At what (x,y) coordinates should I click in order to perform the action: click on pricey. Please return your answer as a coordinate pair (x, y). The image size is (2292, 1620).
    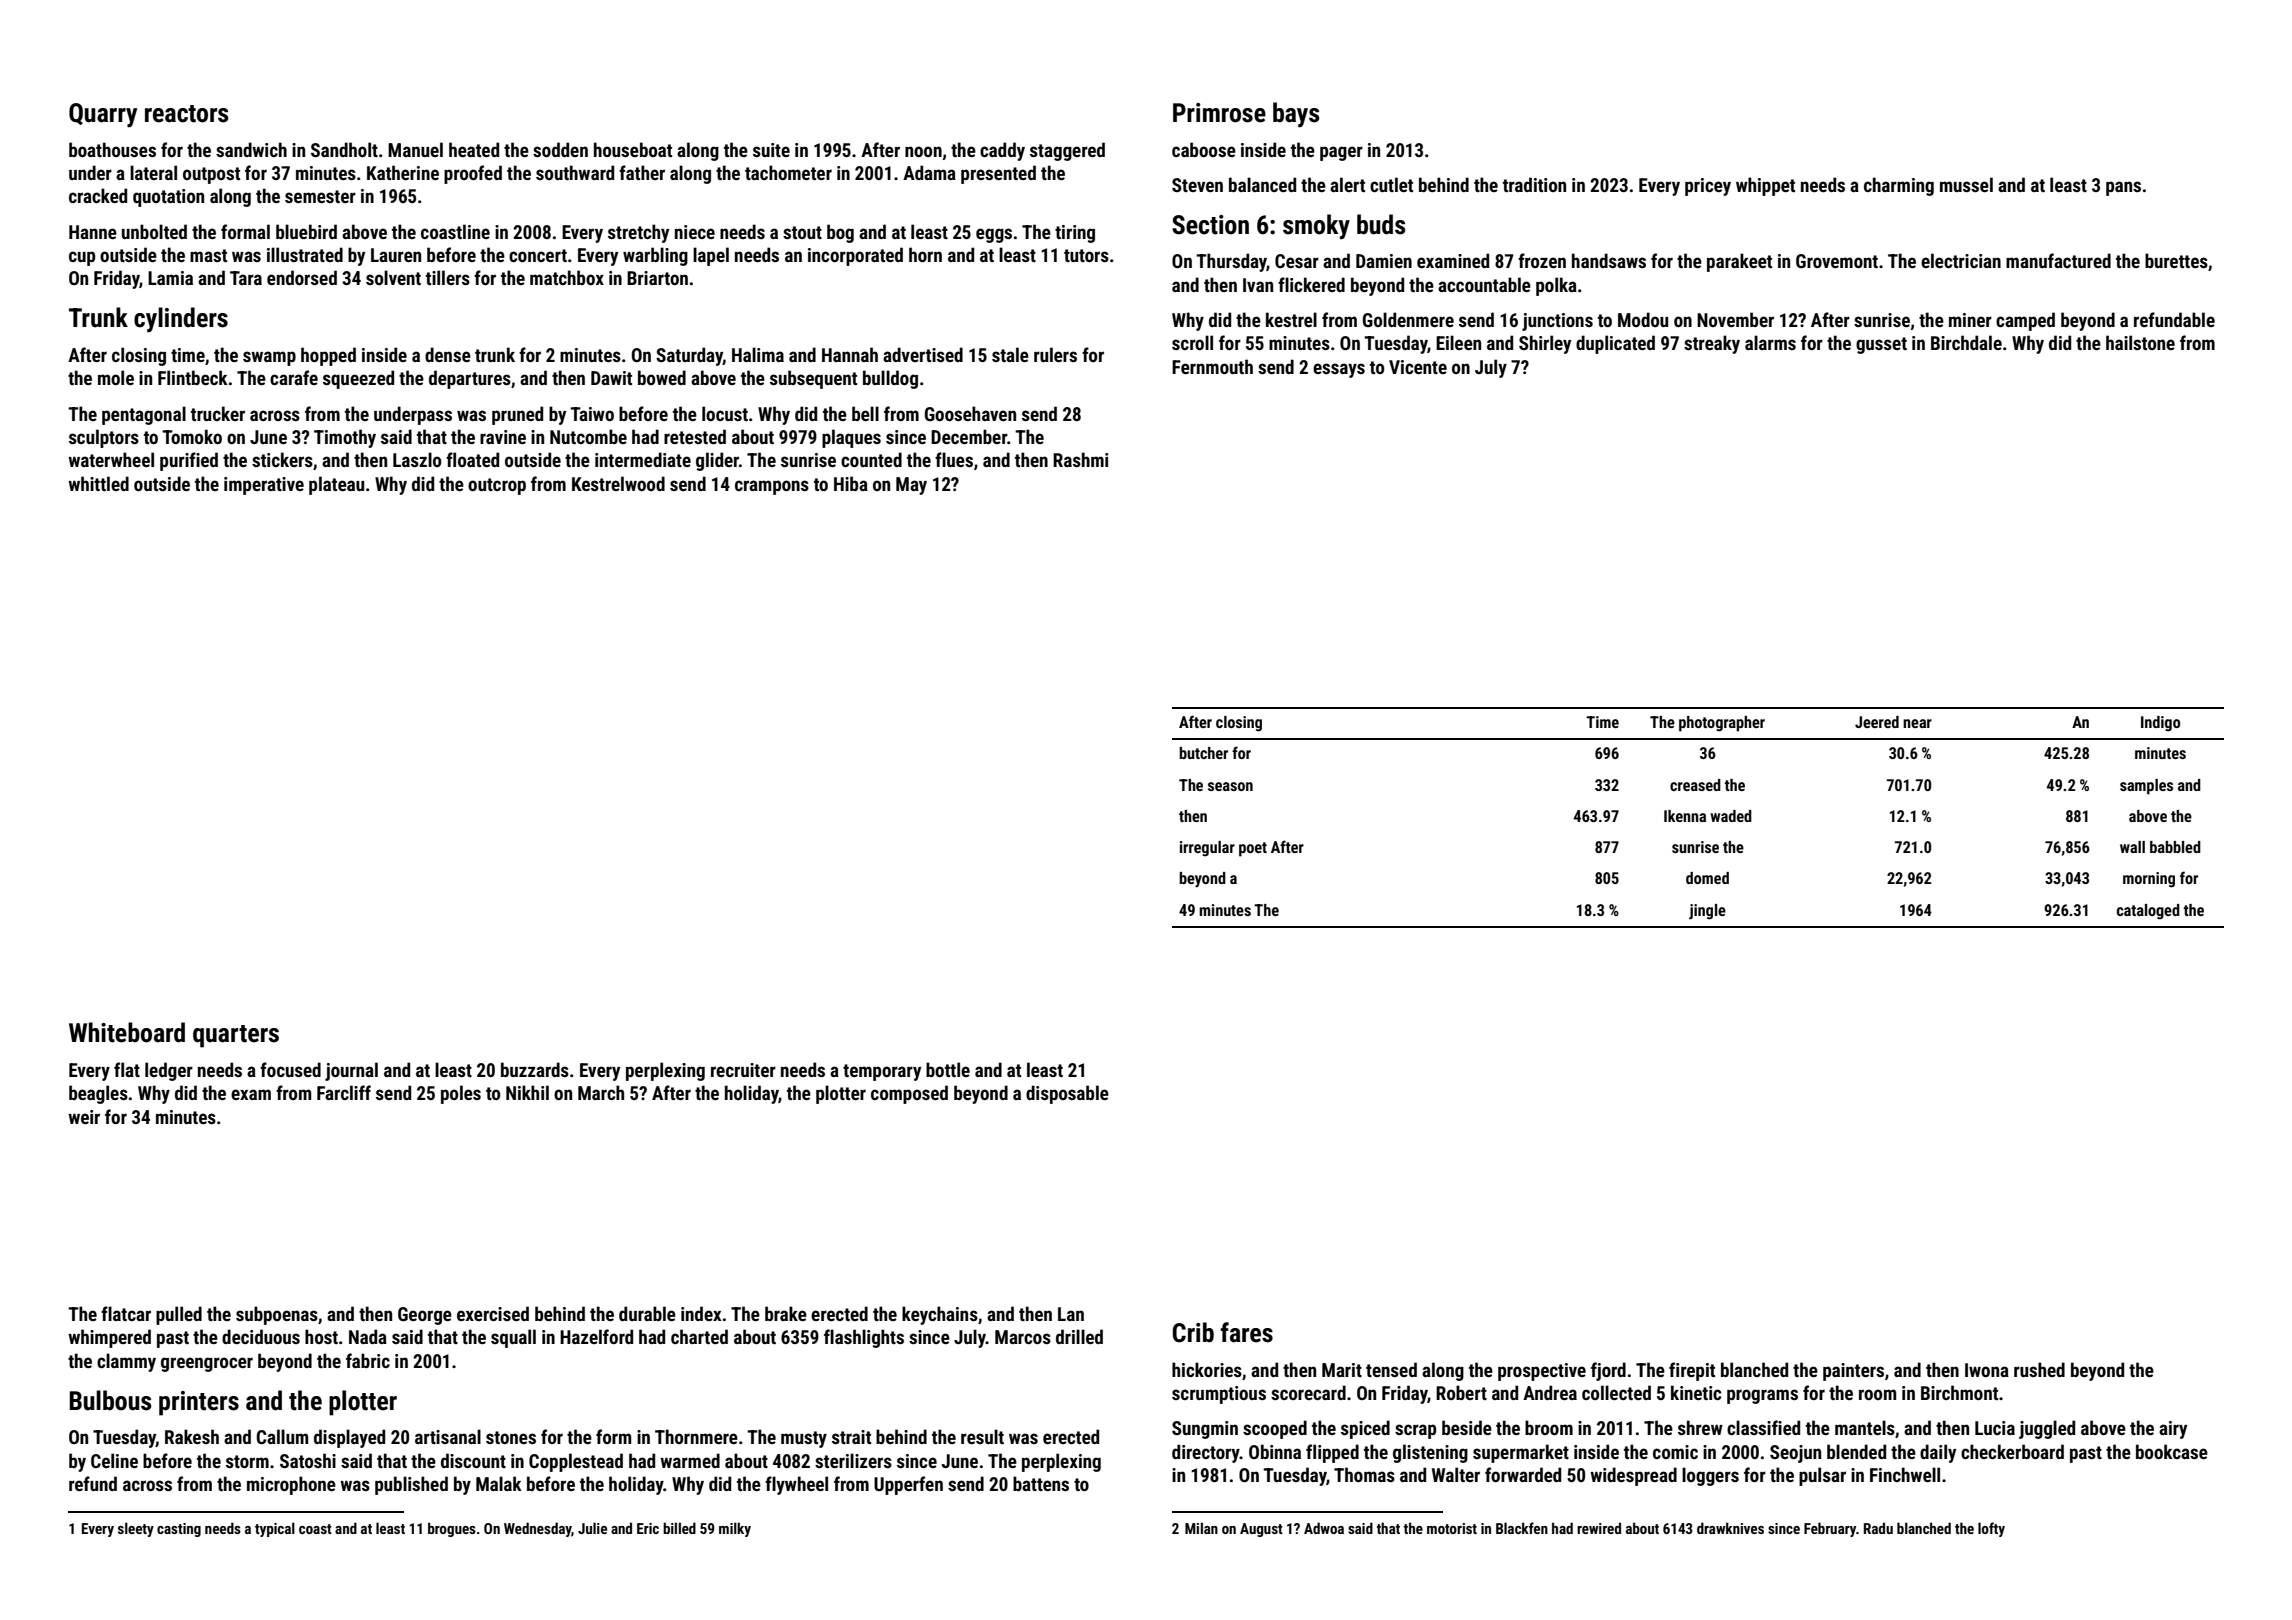
    Looking at the image, I should click on (1708, 187).
